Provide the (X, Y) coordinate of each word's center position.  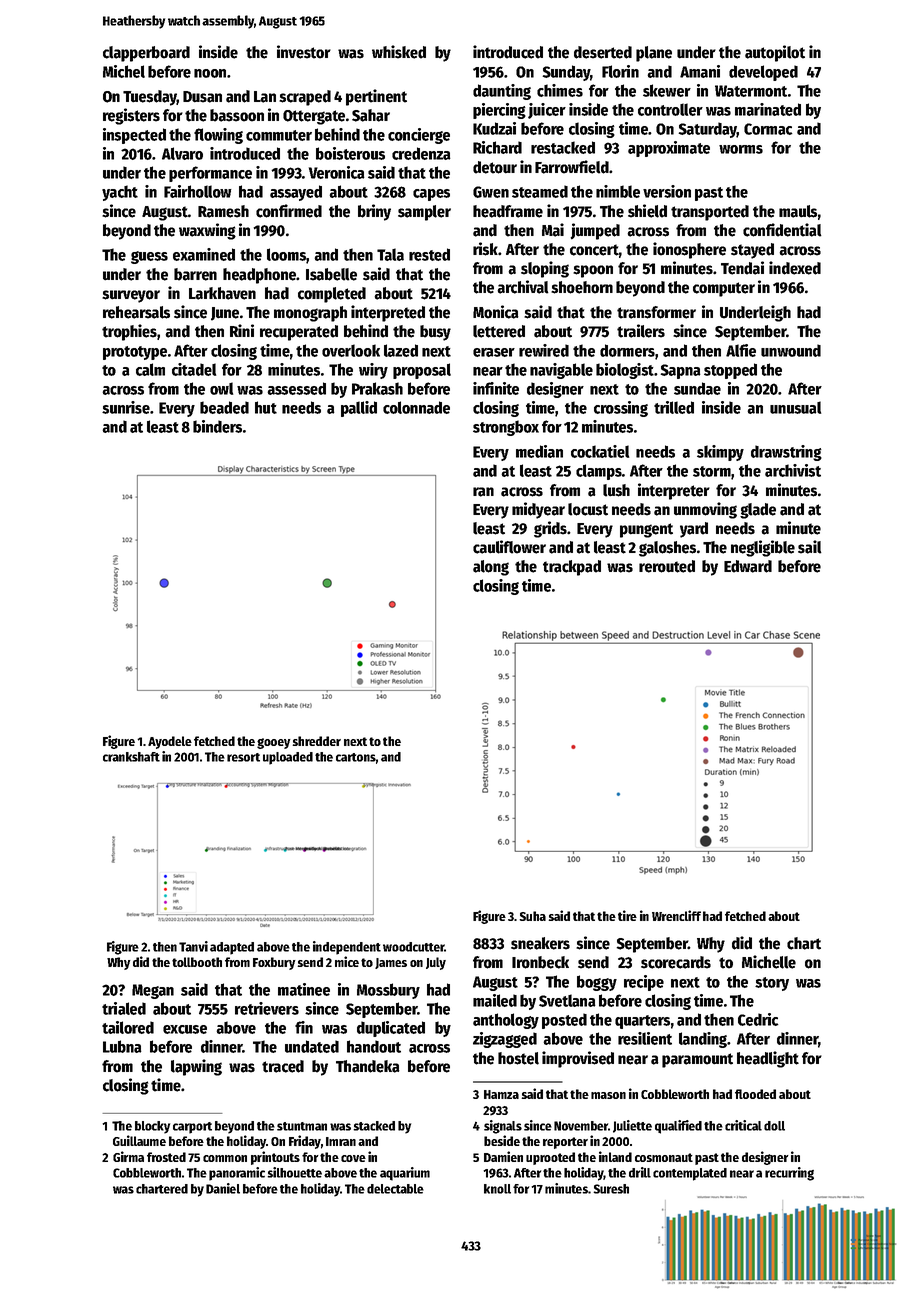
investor (304, 52)
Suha (533, 916)
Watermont (751, 91)
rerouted (667, 566)
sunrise (126, 407)
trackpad (572, 568)
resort (243, 757)
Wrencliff (676, 915)
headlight (768, 1059)
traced (283, 1066)
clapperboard (146, 54)
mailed (495, 1000)
